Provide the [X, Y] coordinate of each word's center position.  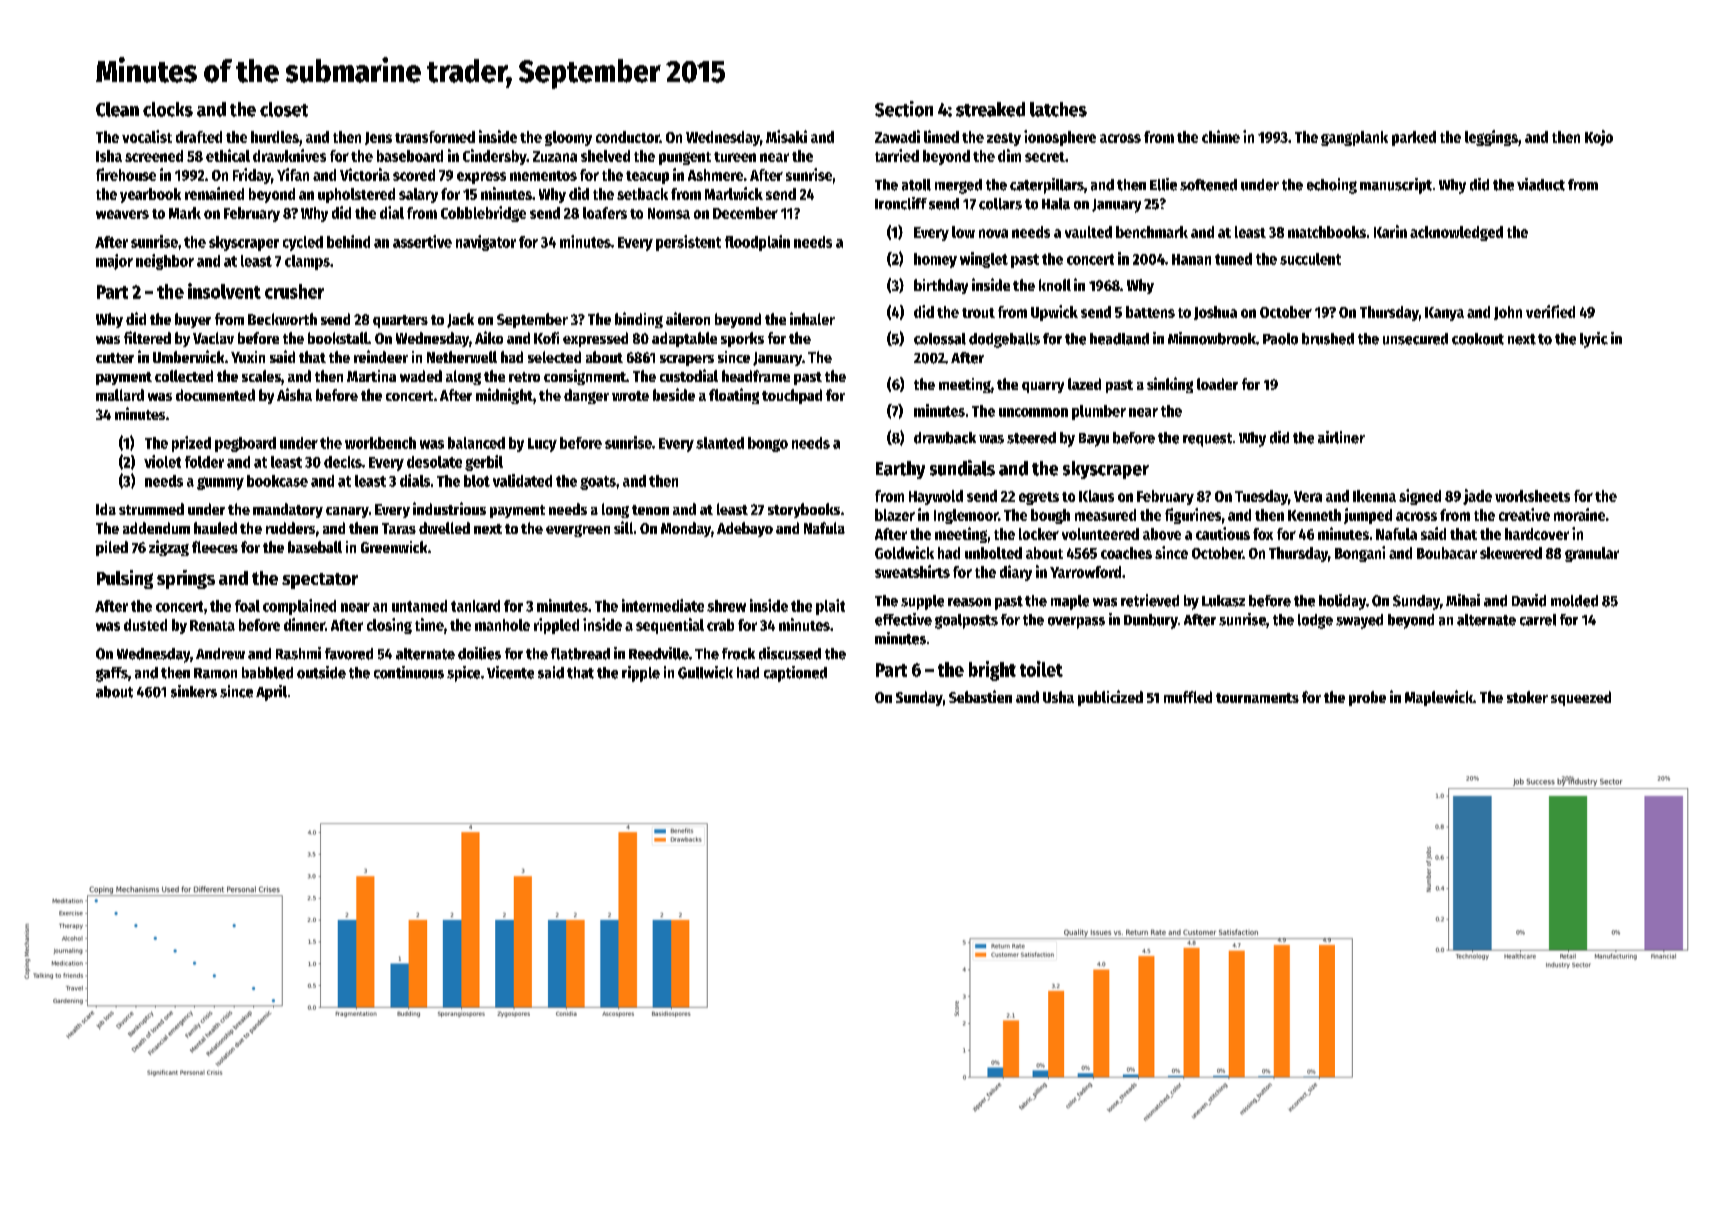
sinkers [194, 691]
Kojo [1599, 138]
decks [343, 462]
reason [969, 602]
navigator [486, 243]
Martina [371, 376]
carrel [1538, 620]
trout [978, 313]
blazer [895, 515]
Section [904, 109]
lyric [1594, 340]
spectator [320, 581]
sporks [742, 339]
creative [1524, 514]
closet [284, 109]
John [1508, 313]
